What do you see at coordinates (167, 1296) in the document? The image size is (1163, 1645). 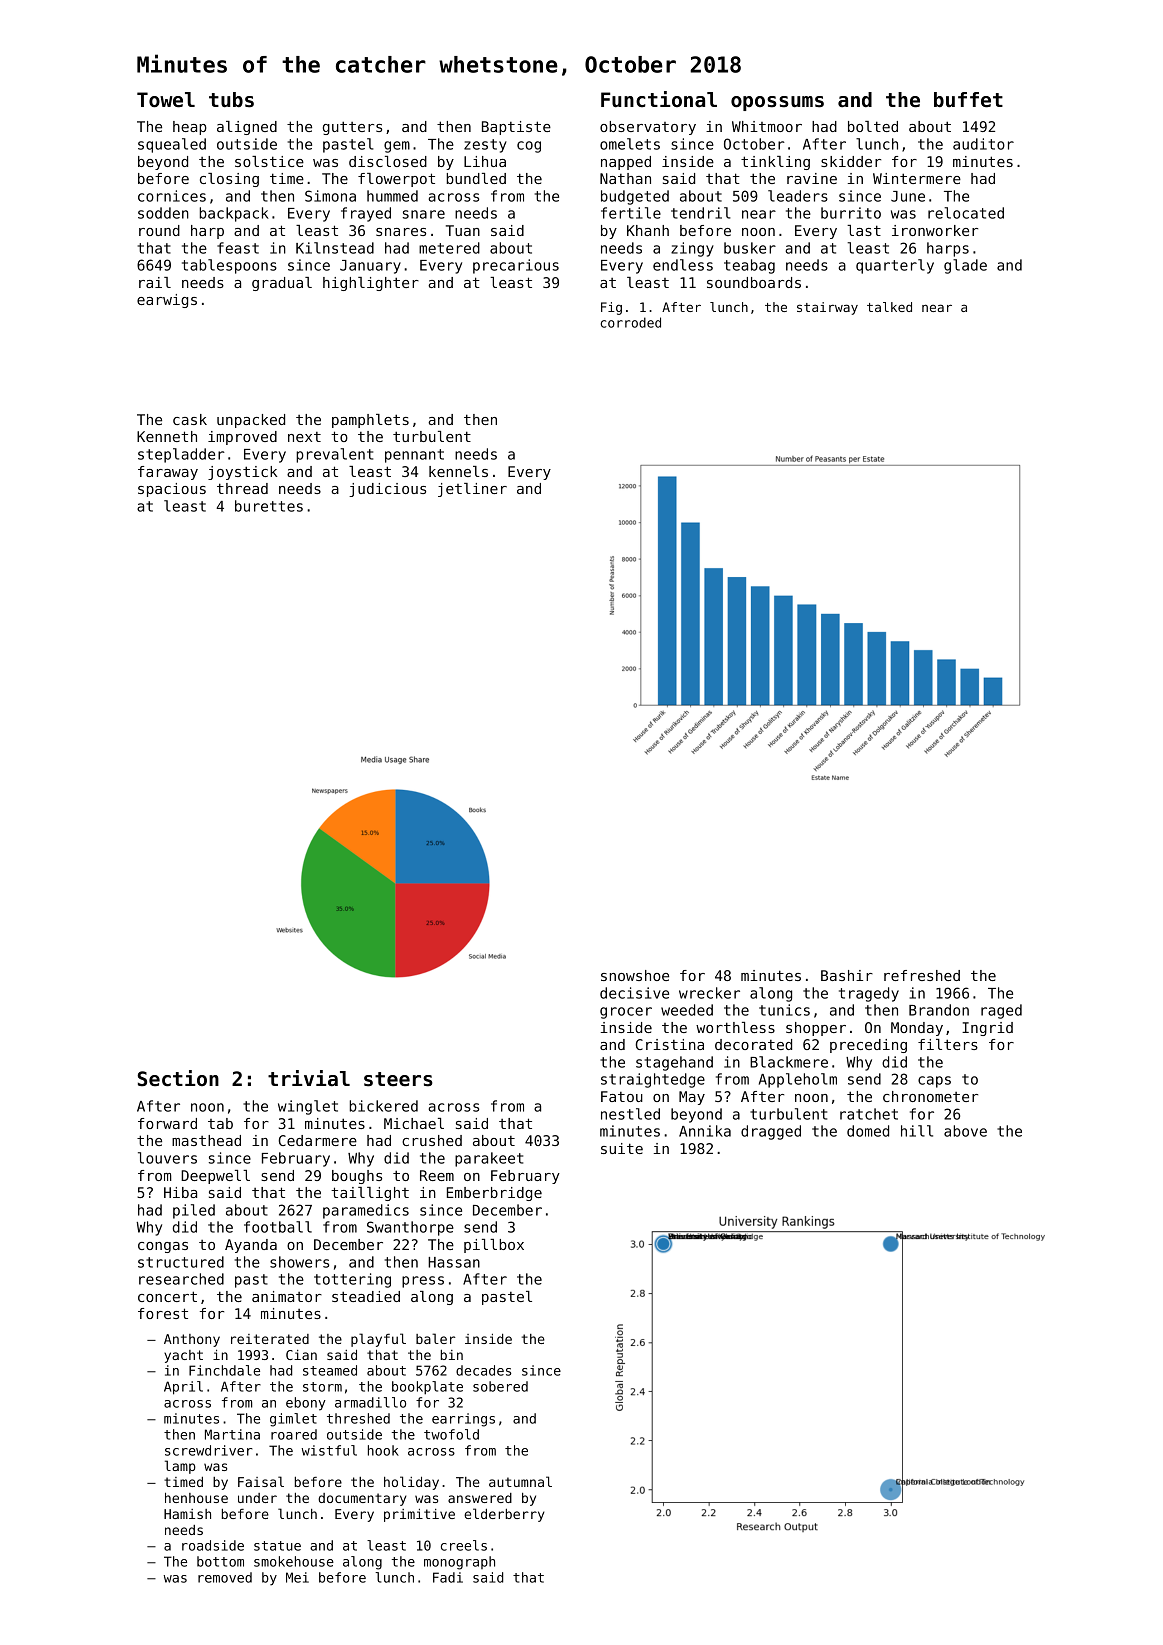 I see `concert` at bounding box center [167, 1296].
